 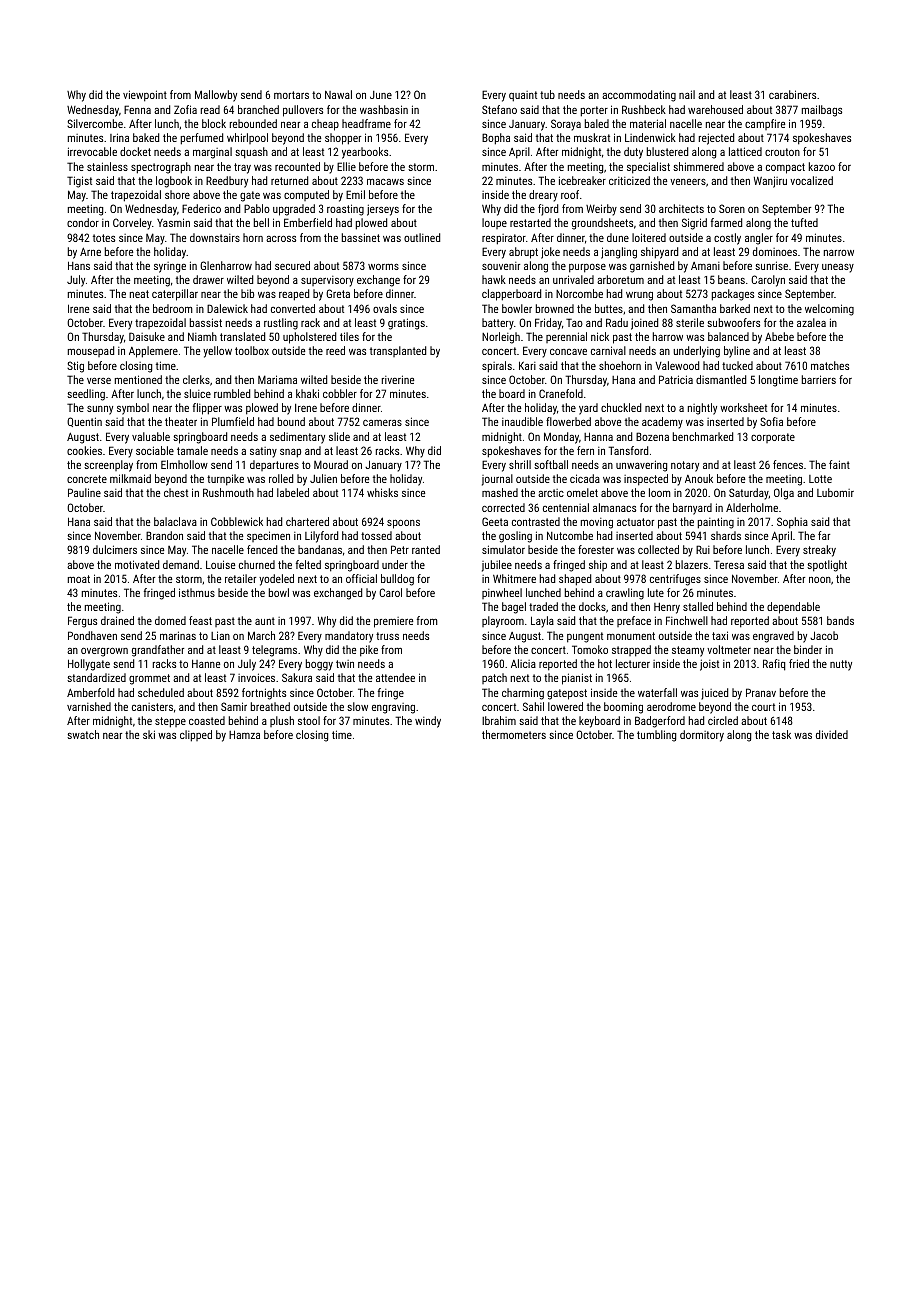 I want to click on joke, so click(x=550, y=253).
